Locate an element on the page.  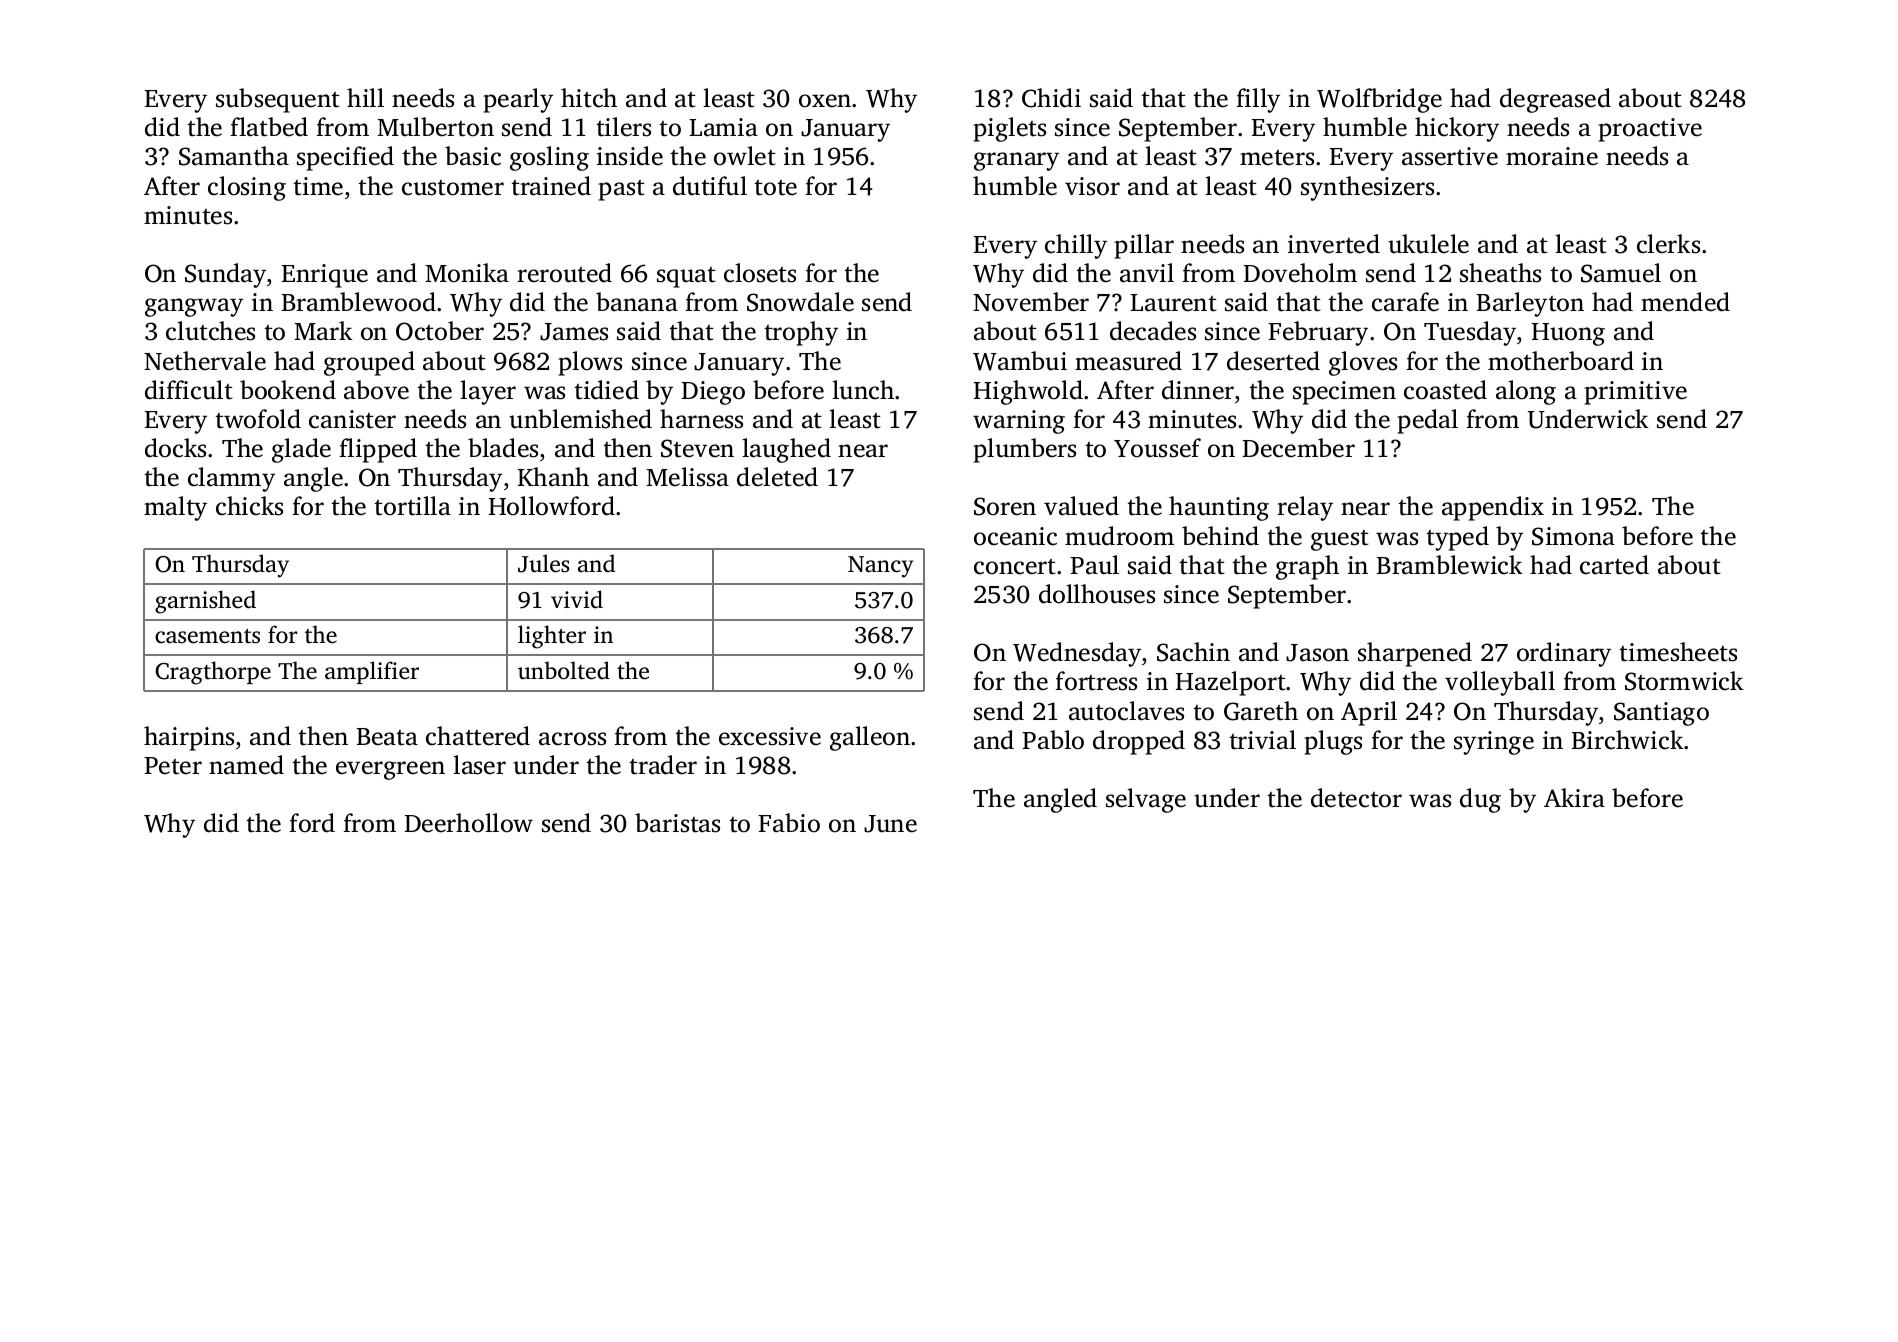
Nethervale is located at coordinates (205, 361).
